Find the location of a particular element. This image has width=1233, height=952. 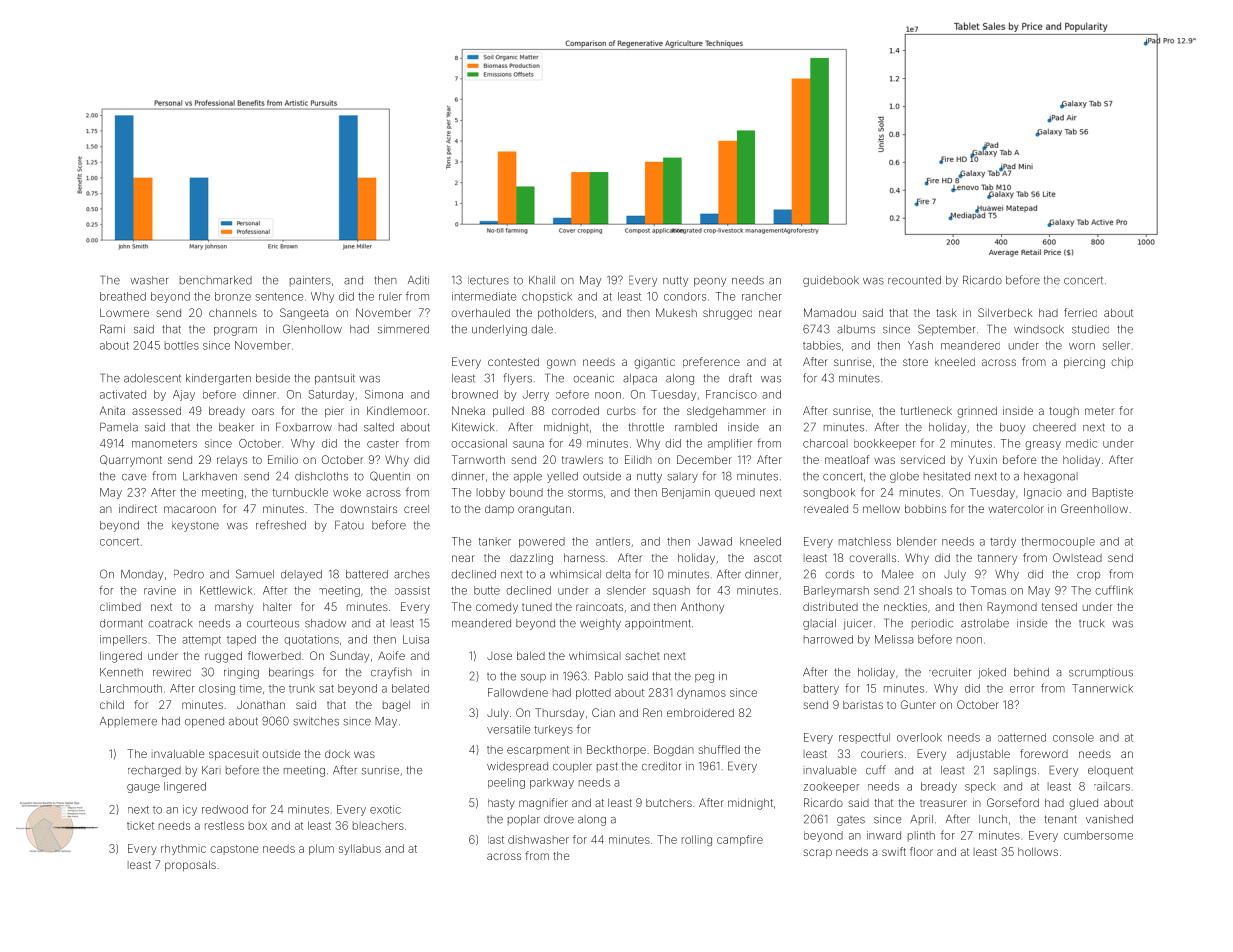

dishcloths is located at coordinates (321, 476).
